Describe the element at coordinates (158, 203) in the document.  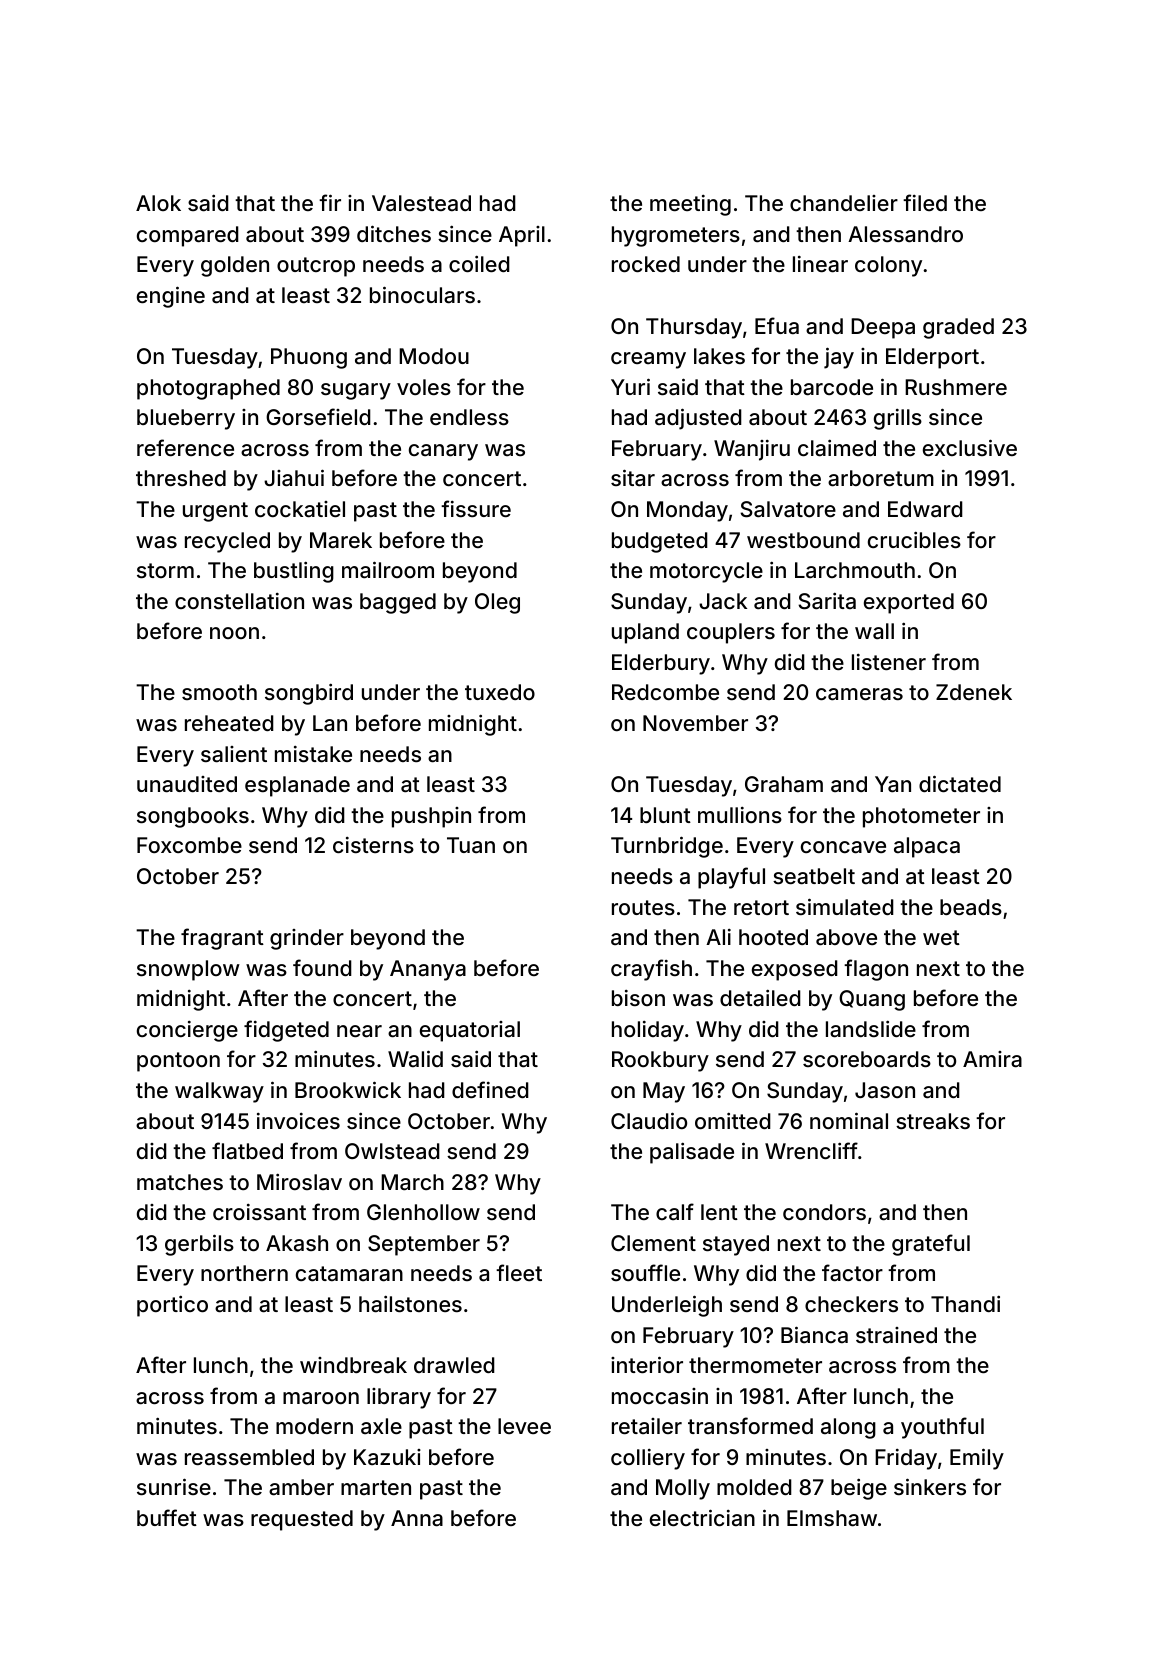
I see `Alok` at that location.
